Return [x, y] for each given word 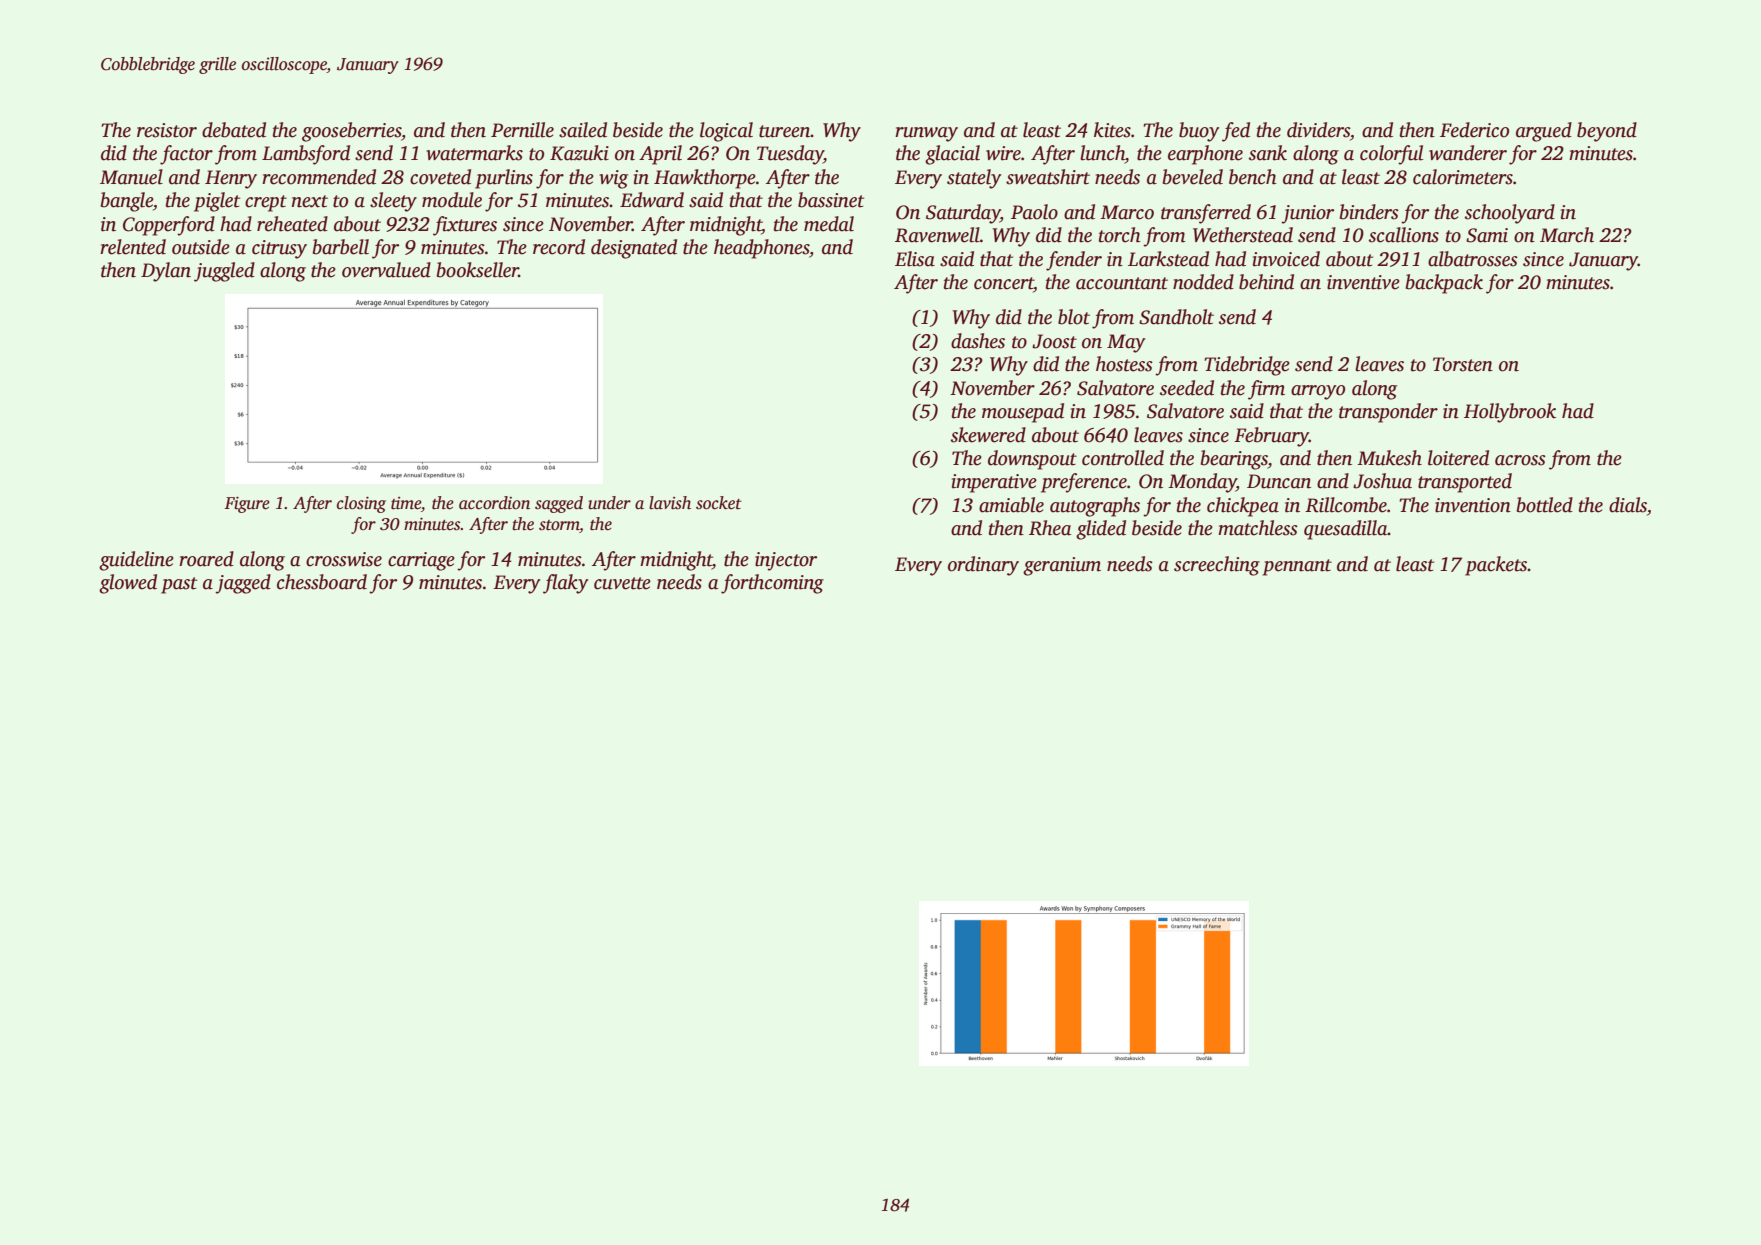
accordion [494, 503]
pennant [1297, 567]
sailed [583, 130]
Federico [1474, 130]
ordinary [983, 566]
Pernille [522, 130]
